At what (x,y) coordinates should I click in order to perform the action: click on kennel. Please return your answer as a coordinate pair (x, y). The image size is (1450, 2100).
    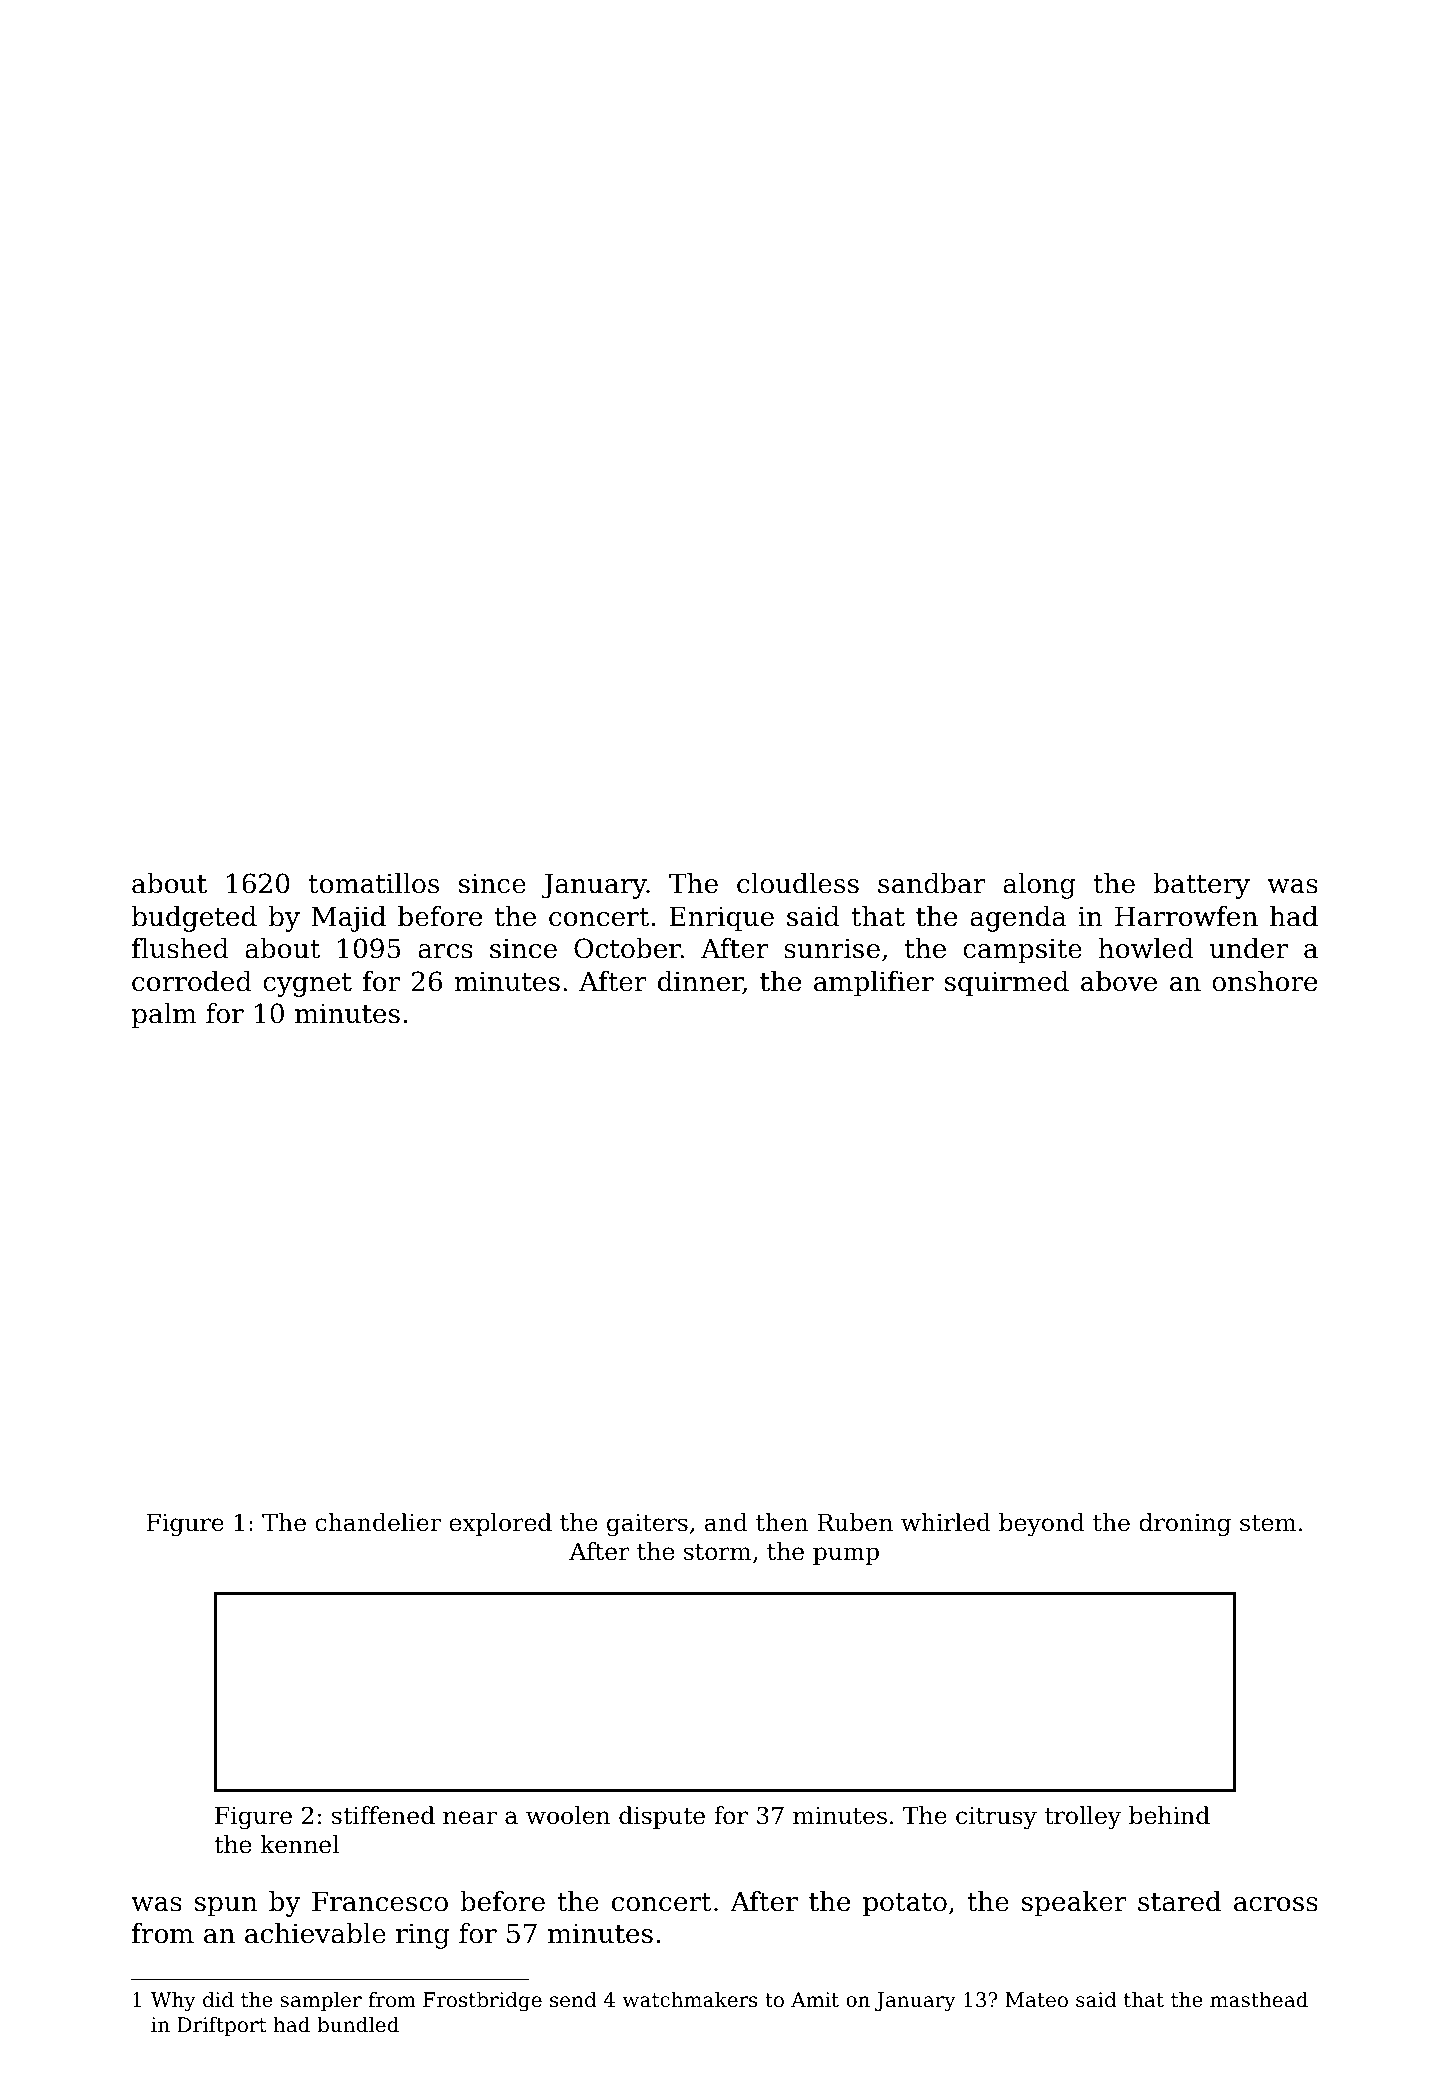
    Looking at the image, I should click on (299, 1844).
